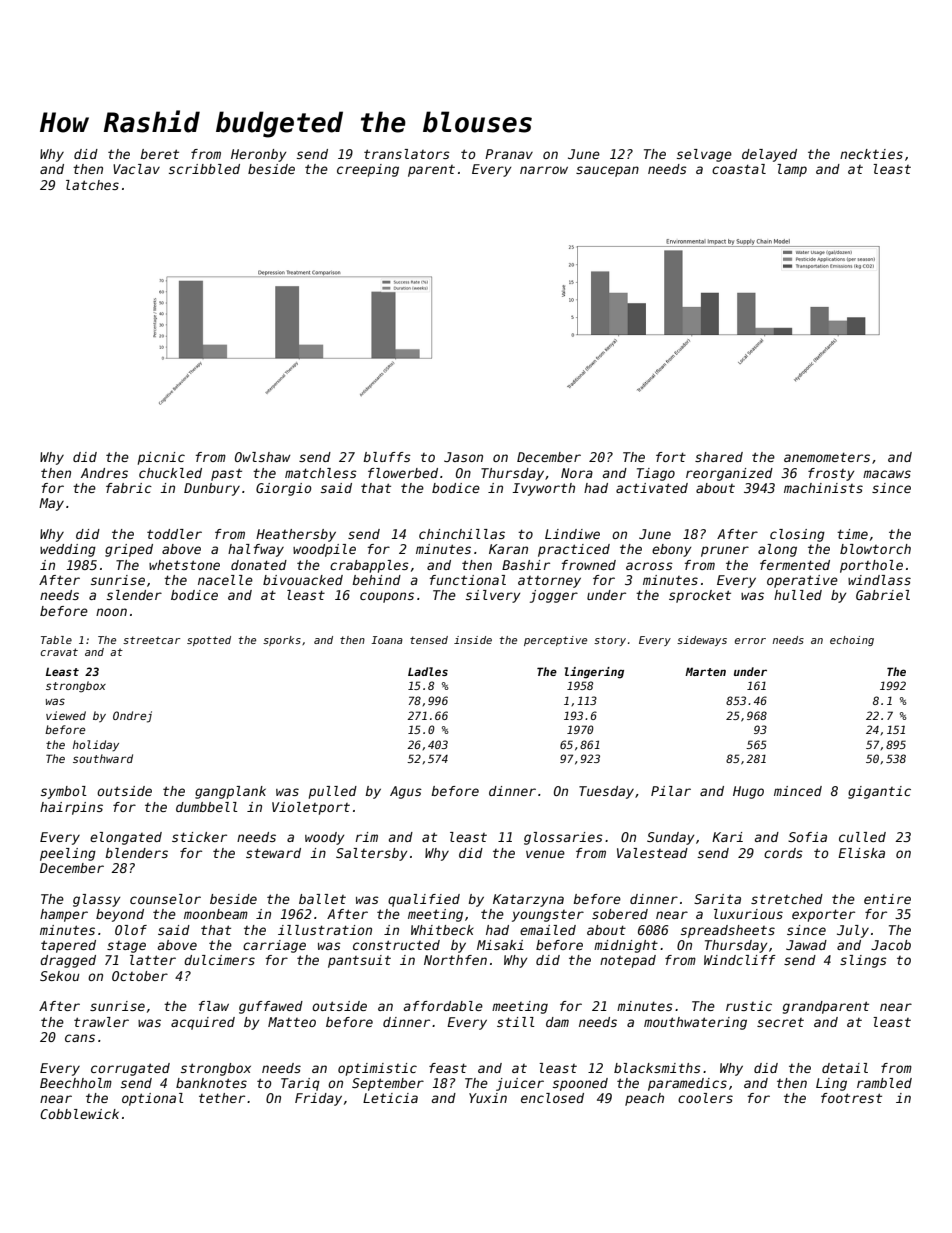 The image size is (952, 1233). What do you see at coordinates (488, 1098) in the screenshot?
I see `Yuxin` at bounding box center [488, 1098].
